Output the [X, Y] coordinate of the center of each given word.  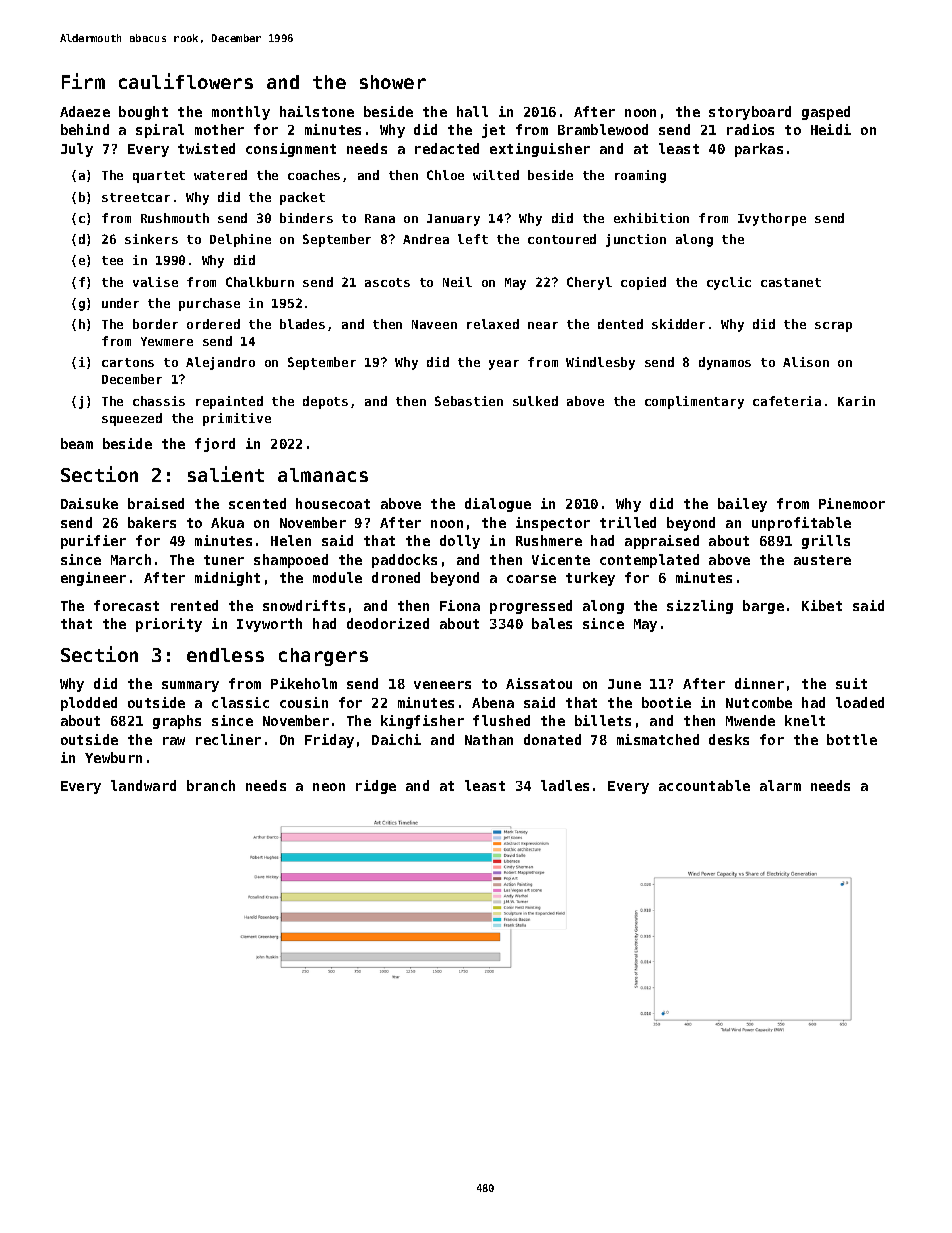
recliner [228, 739]
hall [472, 111]
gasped [826, 113]
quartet [159, 177]
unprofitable [801, 524]
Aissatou [539, 683]
